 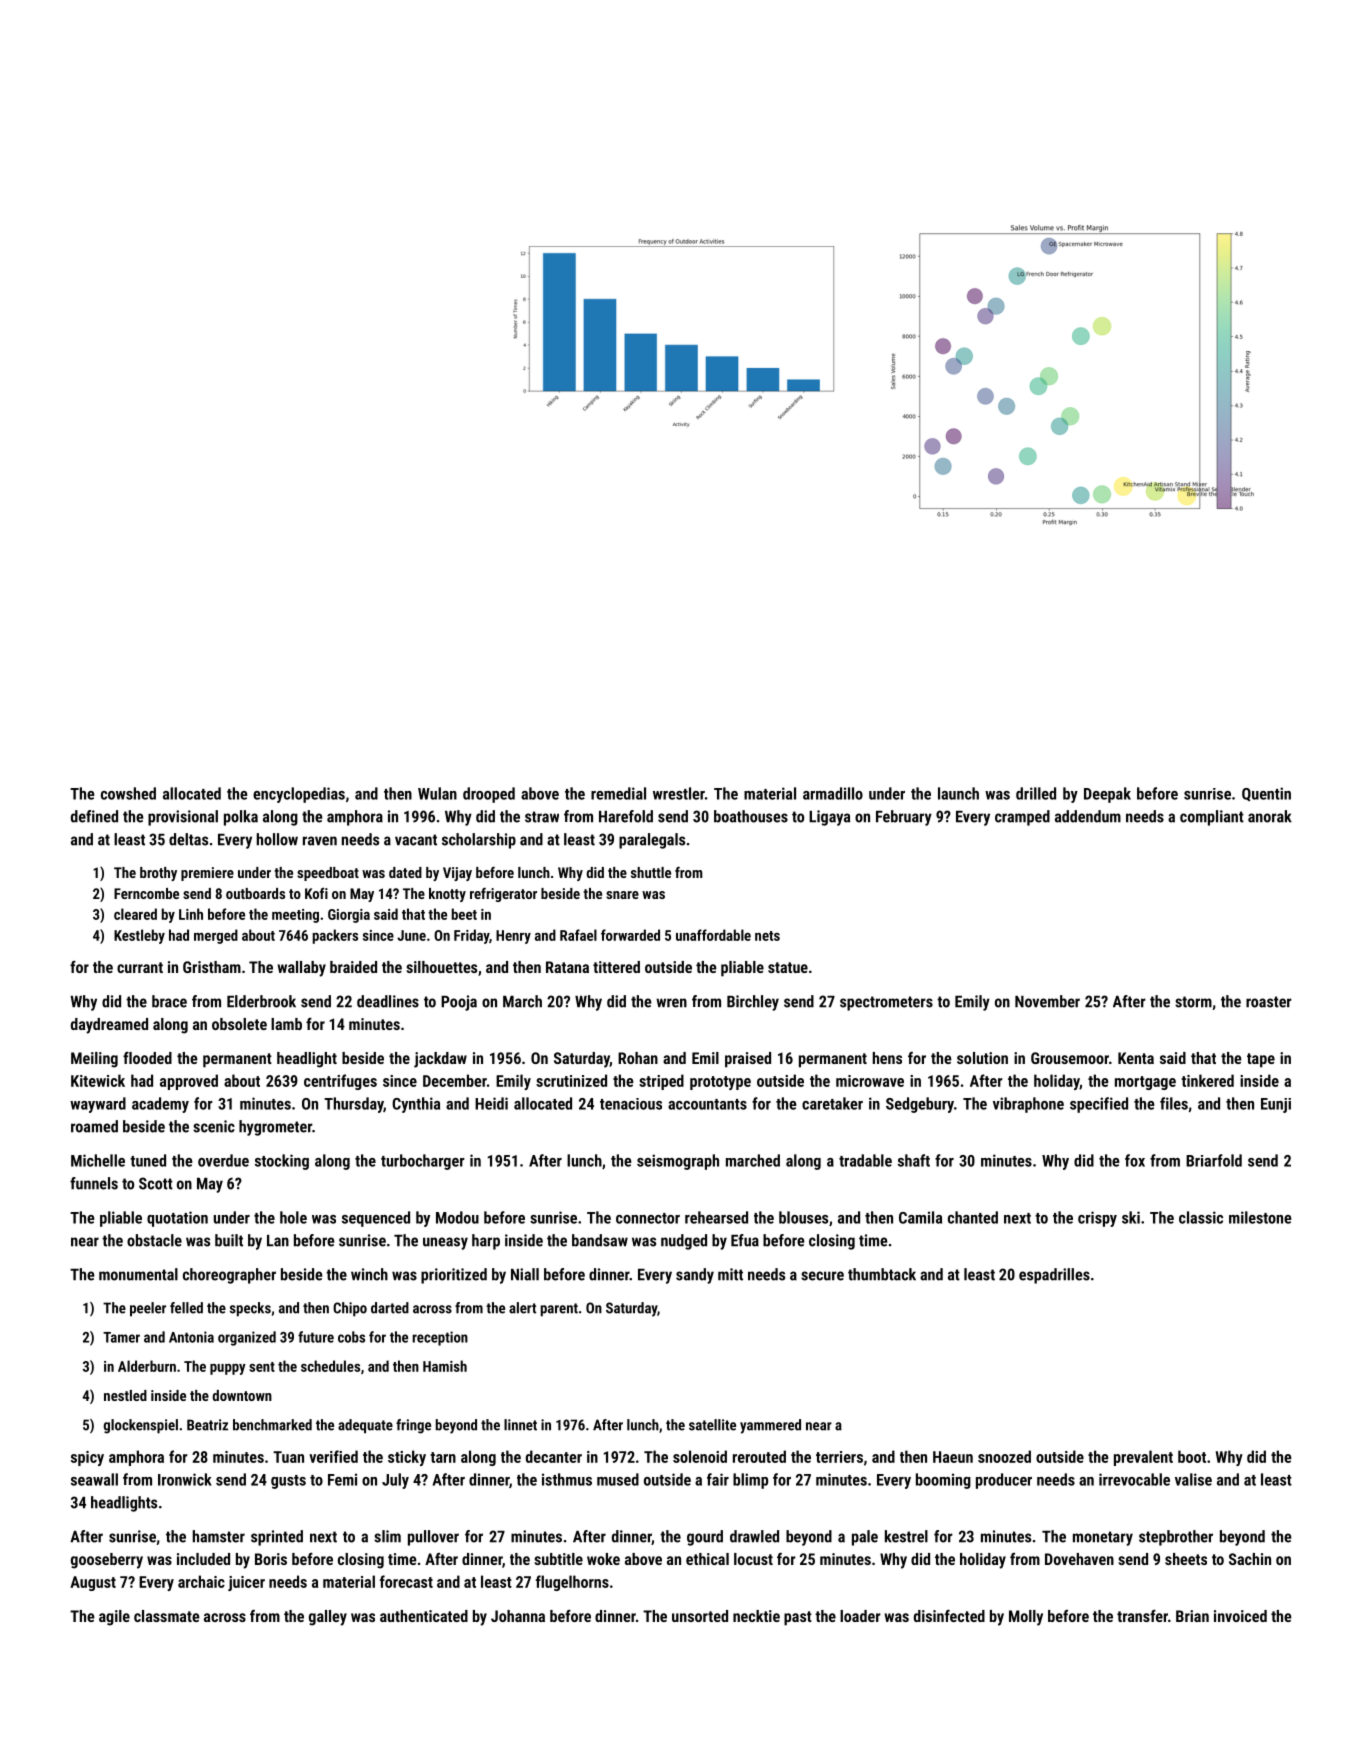 I want to click on Kitewick, so click(x=98, y=1080).
